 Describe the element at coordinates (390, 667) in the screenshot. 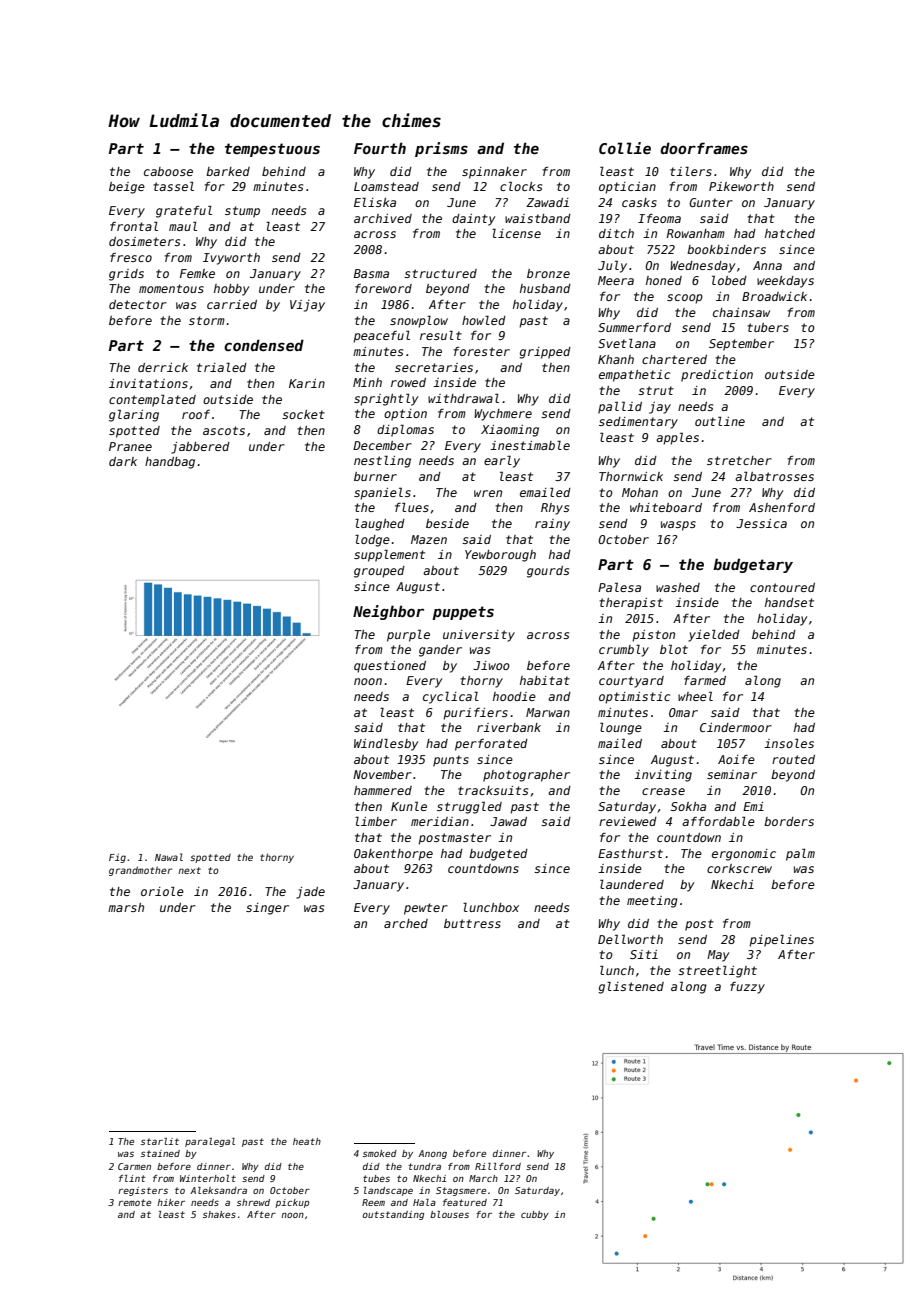

I see `questioned` at that location.
